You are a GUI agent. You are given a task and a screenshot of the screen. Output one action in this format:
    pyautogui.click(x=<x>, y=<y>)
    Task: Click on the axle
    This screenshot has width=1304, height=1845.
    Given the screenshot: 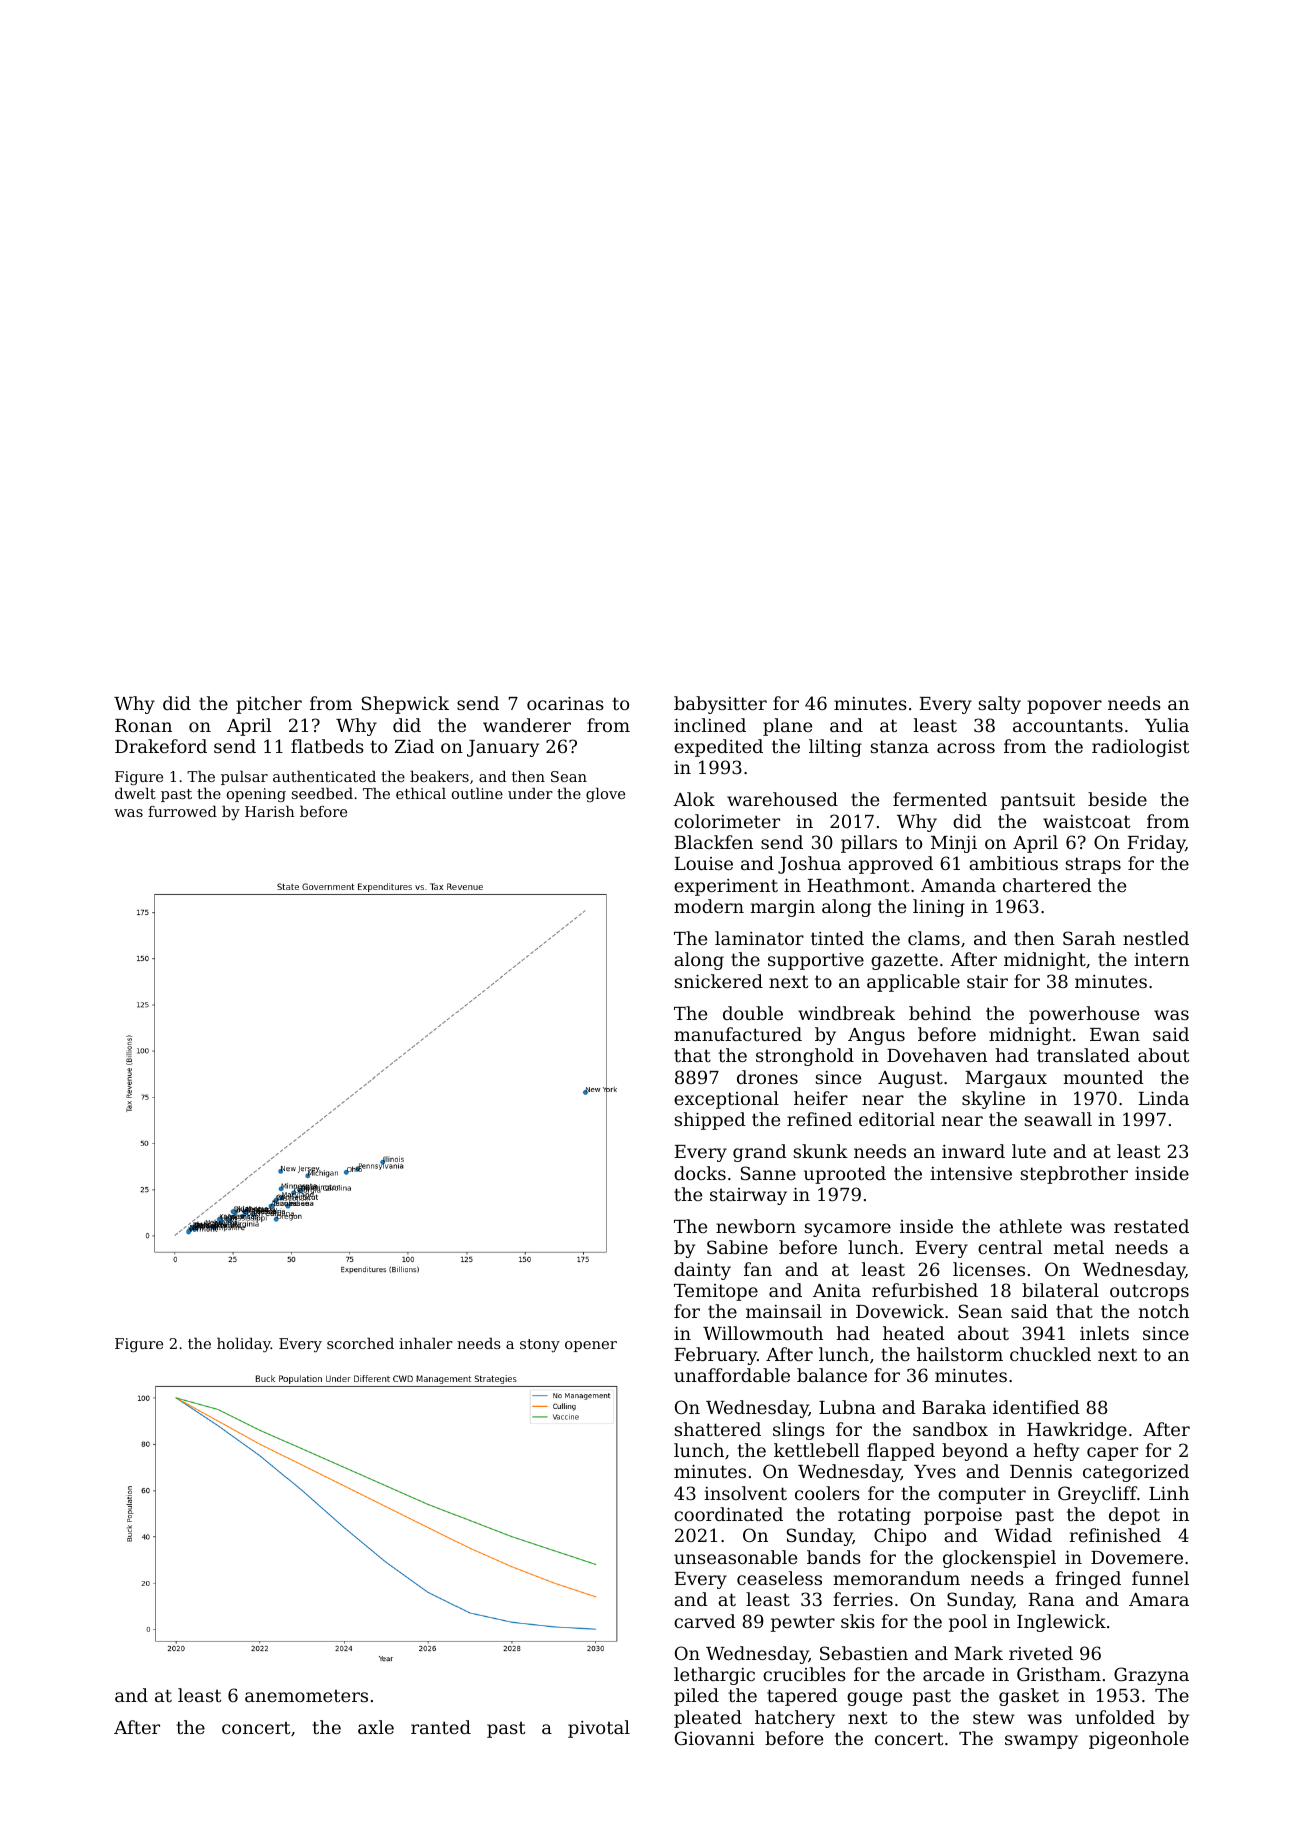 What is the action you would take?
    pyautogui.click(x=376, y=1727)
